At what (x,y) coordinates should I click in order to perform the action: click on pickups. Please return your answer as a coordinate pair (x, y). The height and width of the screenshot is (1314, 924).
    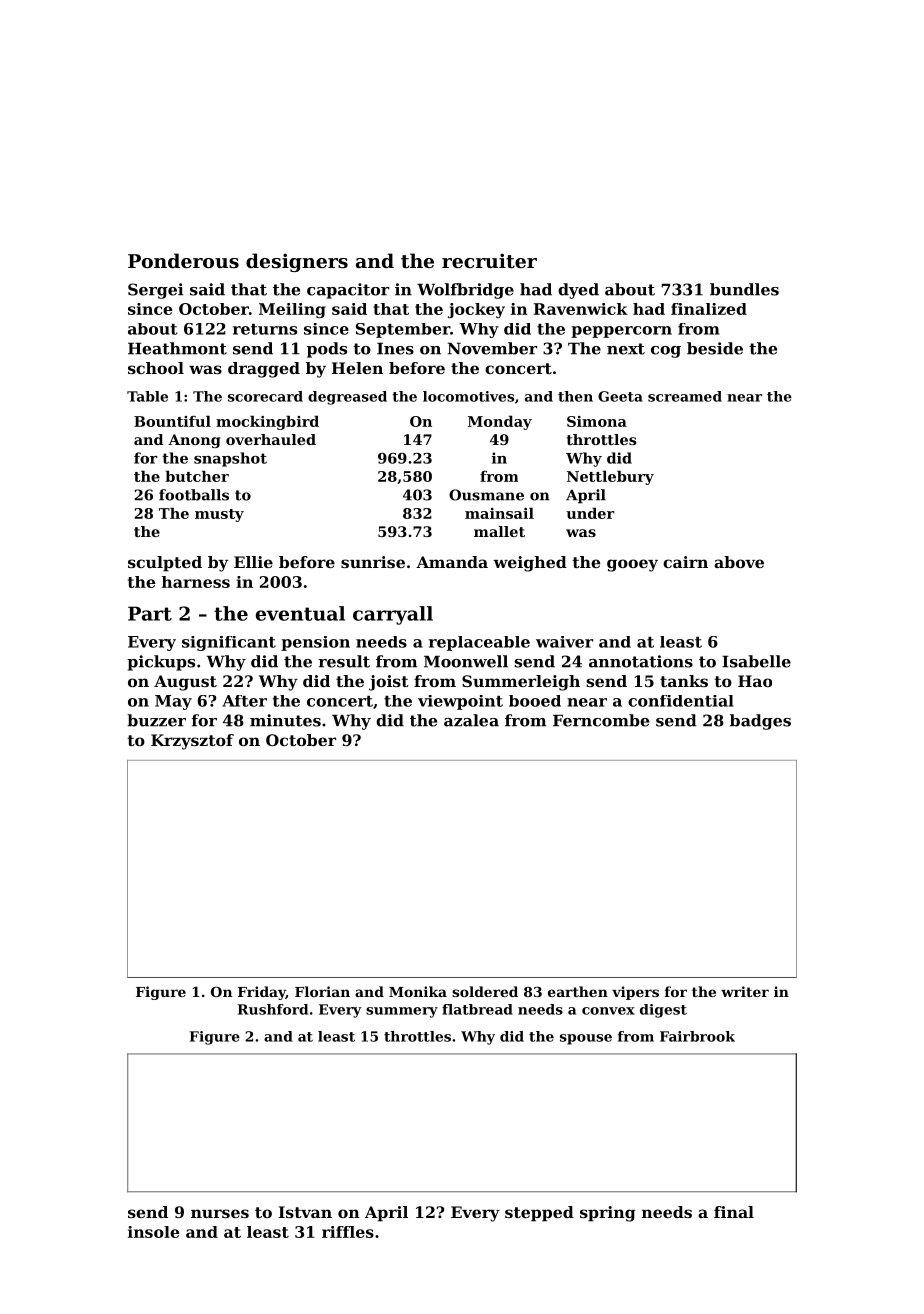
    Looking at the image, I should click on (161, 663).
